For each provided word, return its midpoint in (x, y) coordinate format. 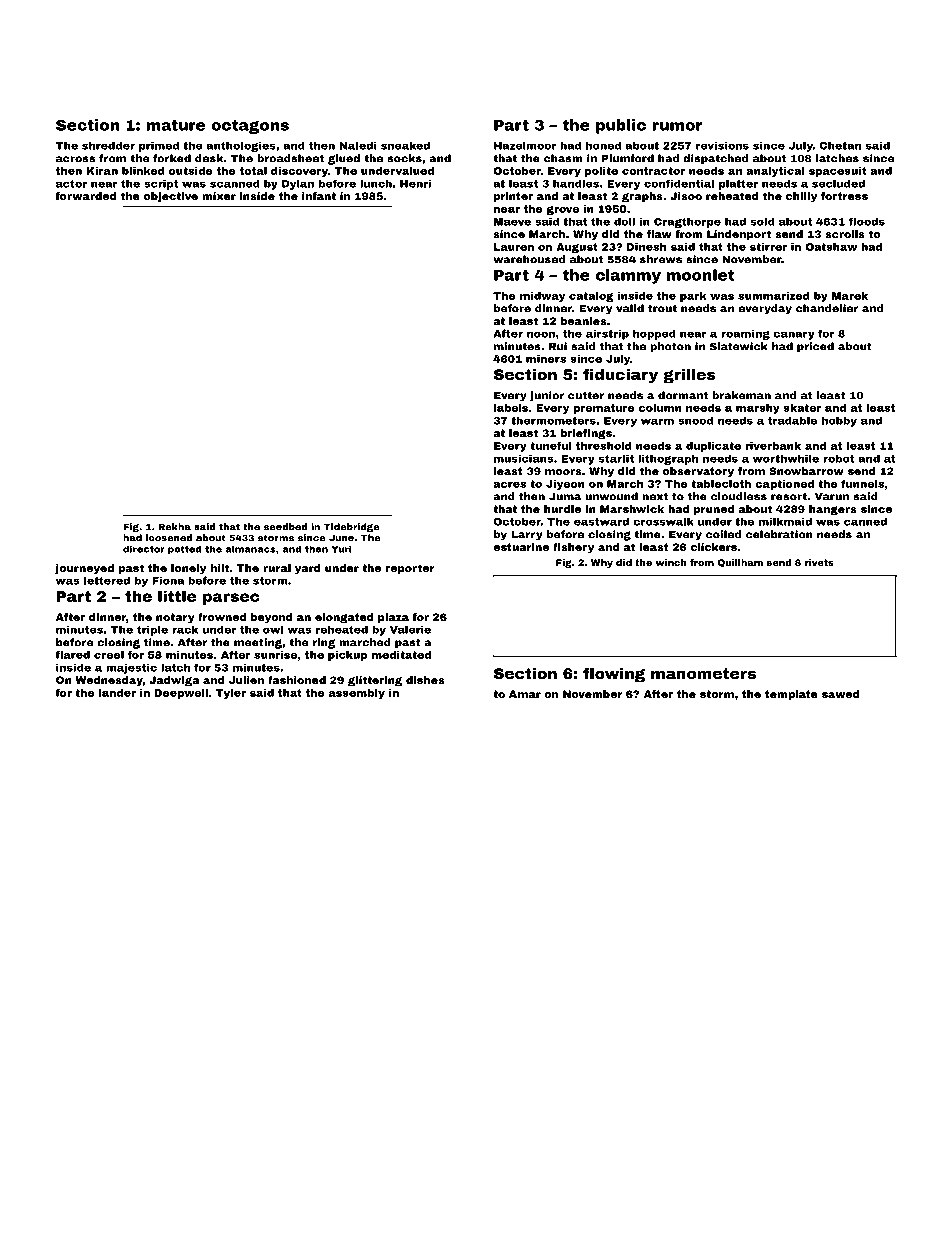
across (75, 159)
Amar (525, 694)
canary (794, 335)
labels (511, 408)
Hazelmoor (525, 146)
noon (541, 334)
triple (152, 630)
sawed (840, 694)
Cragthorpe (687, 222)
